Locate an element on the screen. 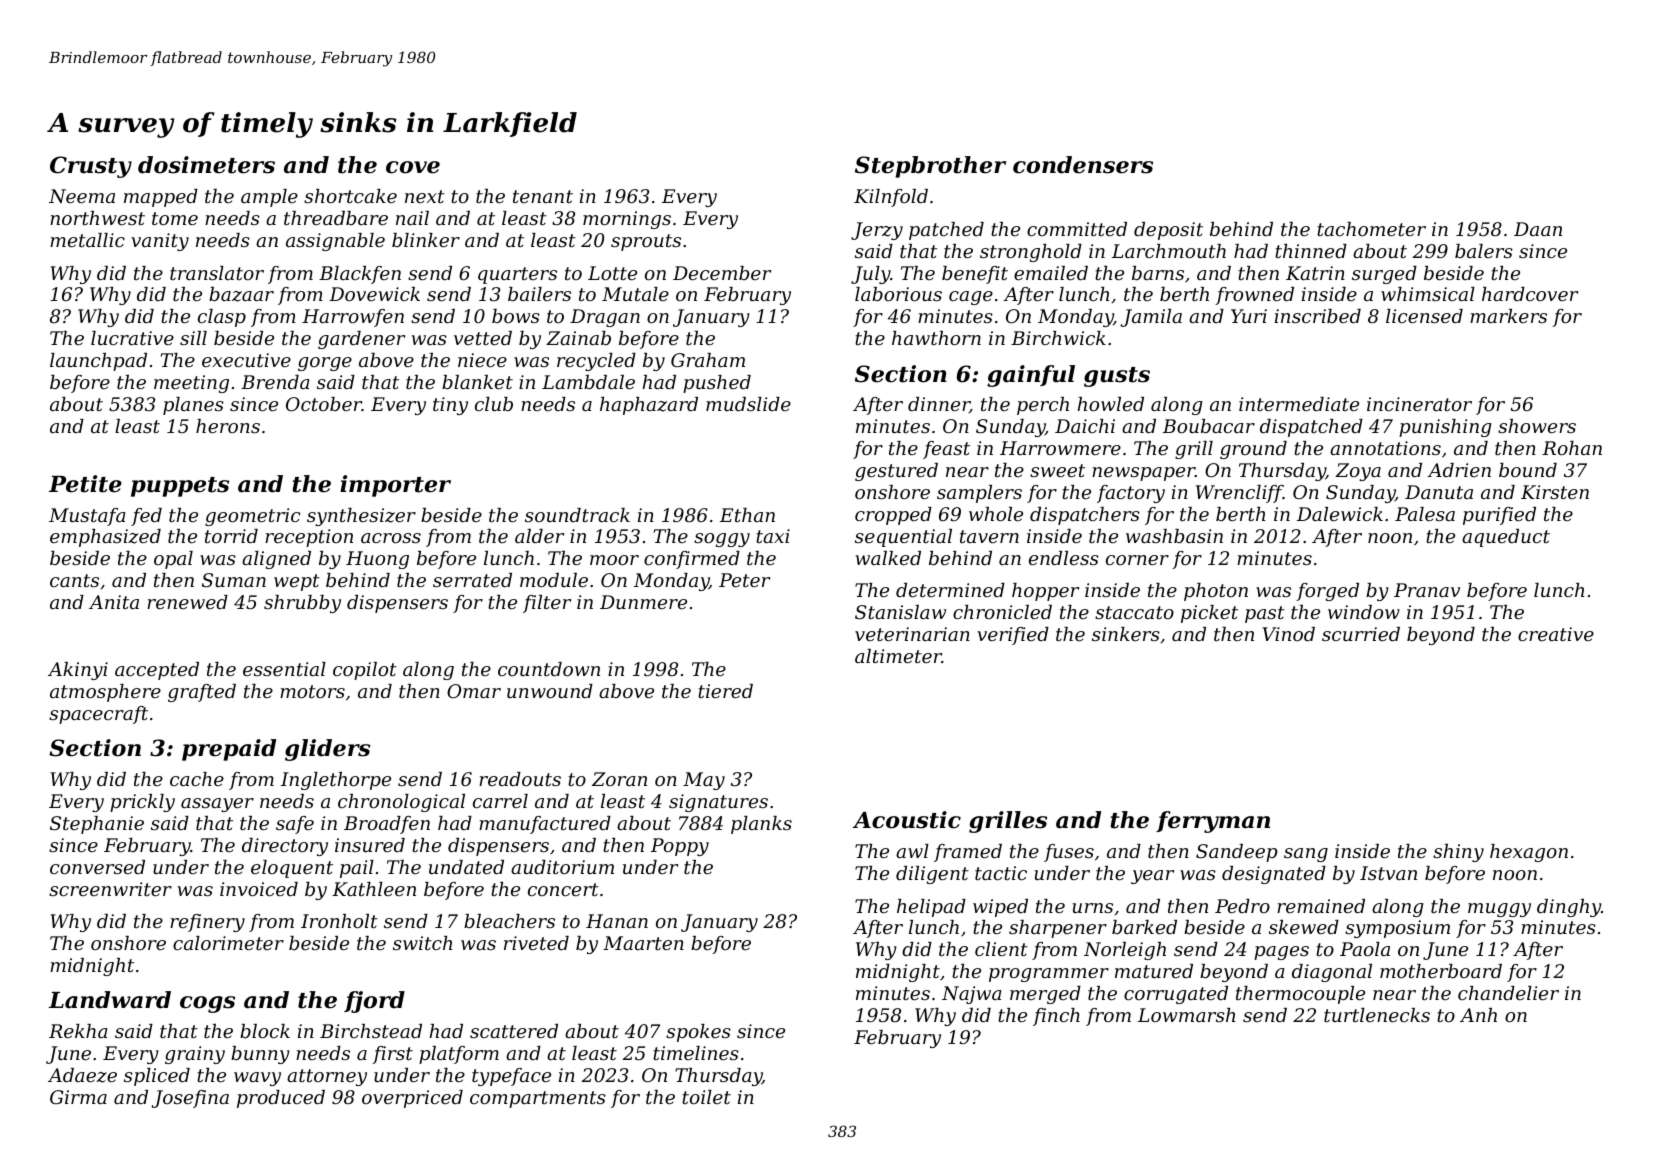 The image size is (1656, 1171). metallic is located at coordinates (87, 240).
